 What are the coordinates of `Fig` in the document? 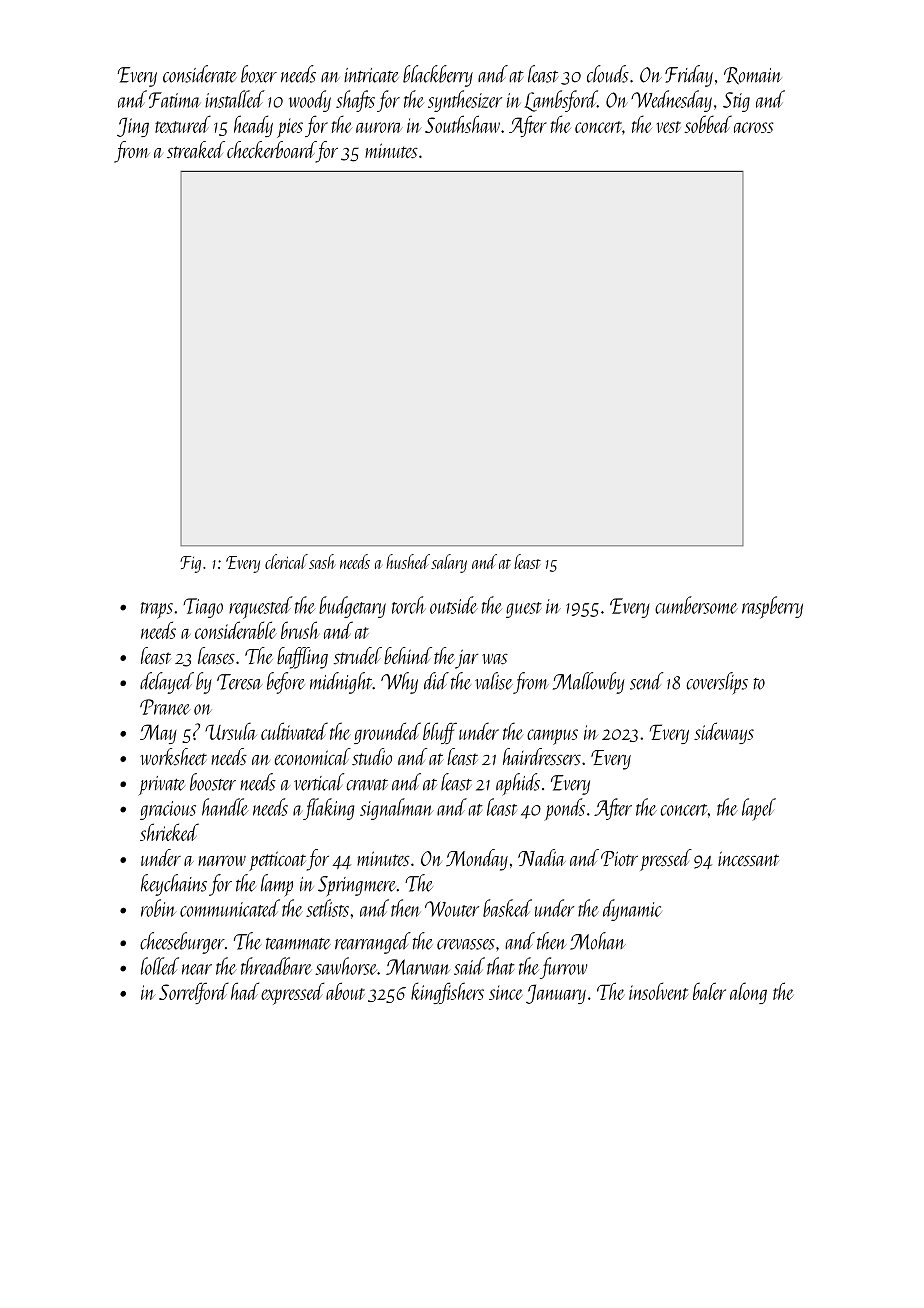 It's located at (190, 564).
